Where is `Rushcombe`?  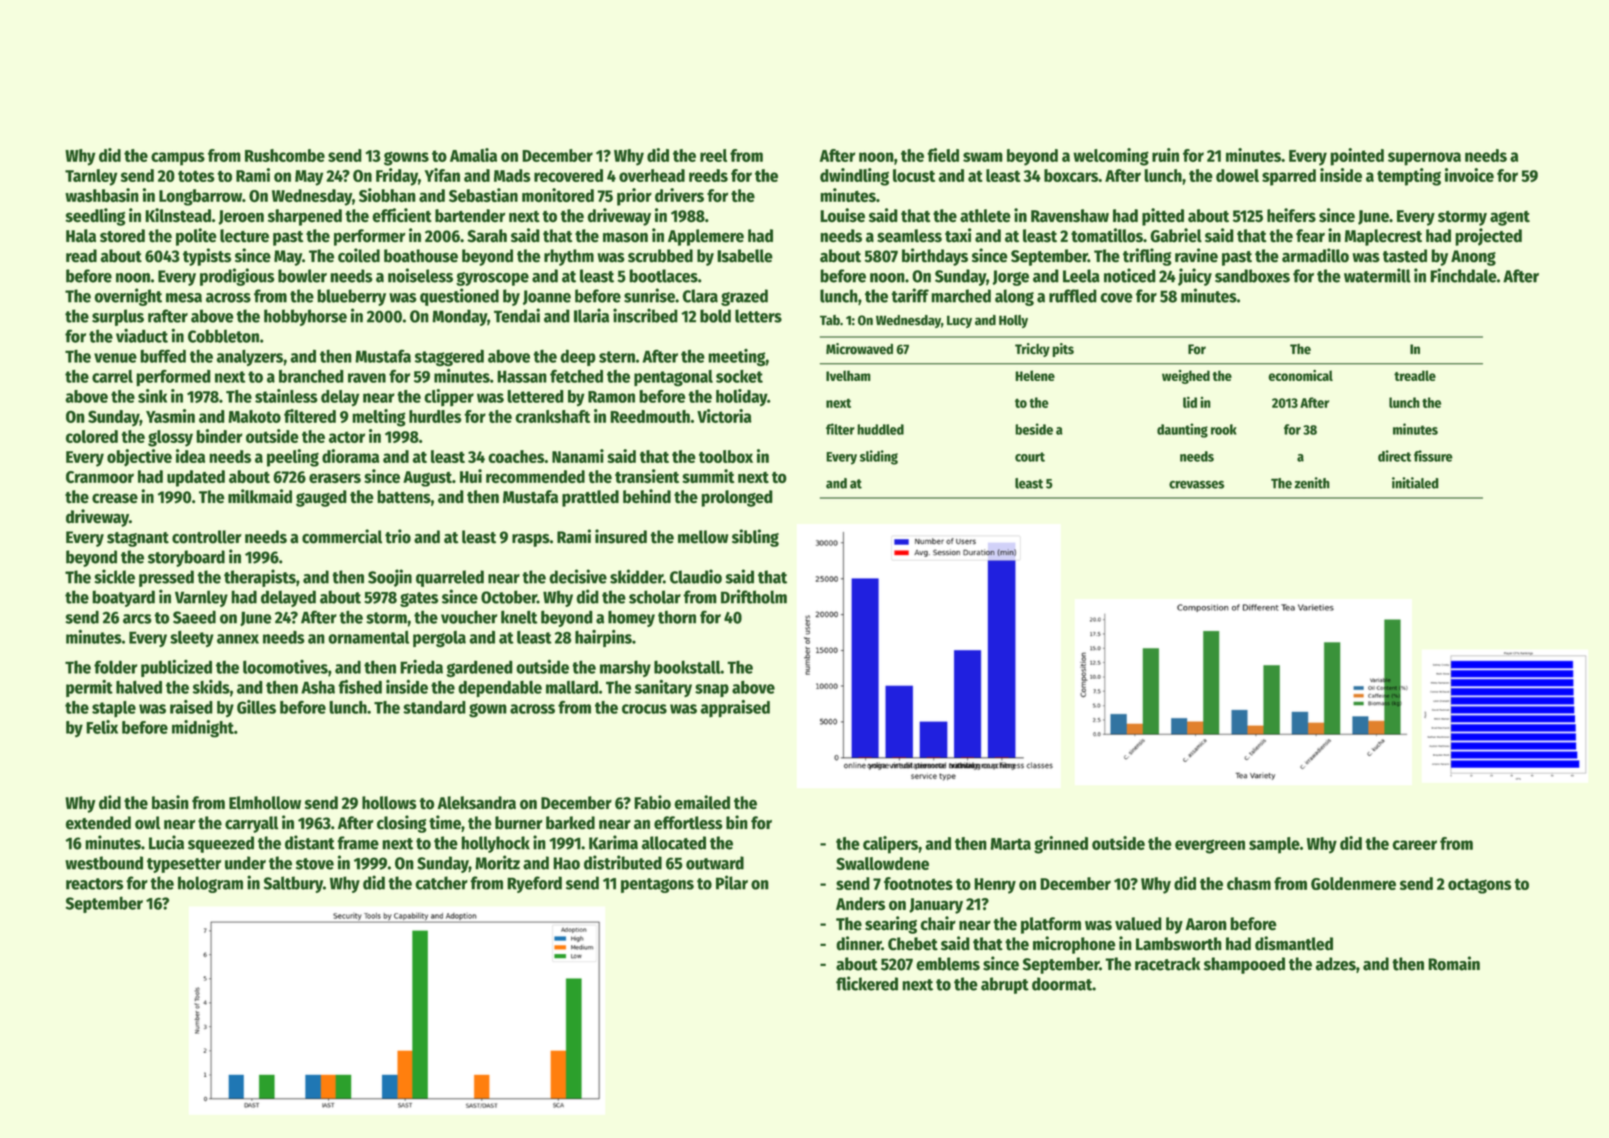 Rushcombe is located at coordinates (285, 155).
